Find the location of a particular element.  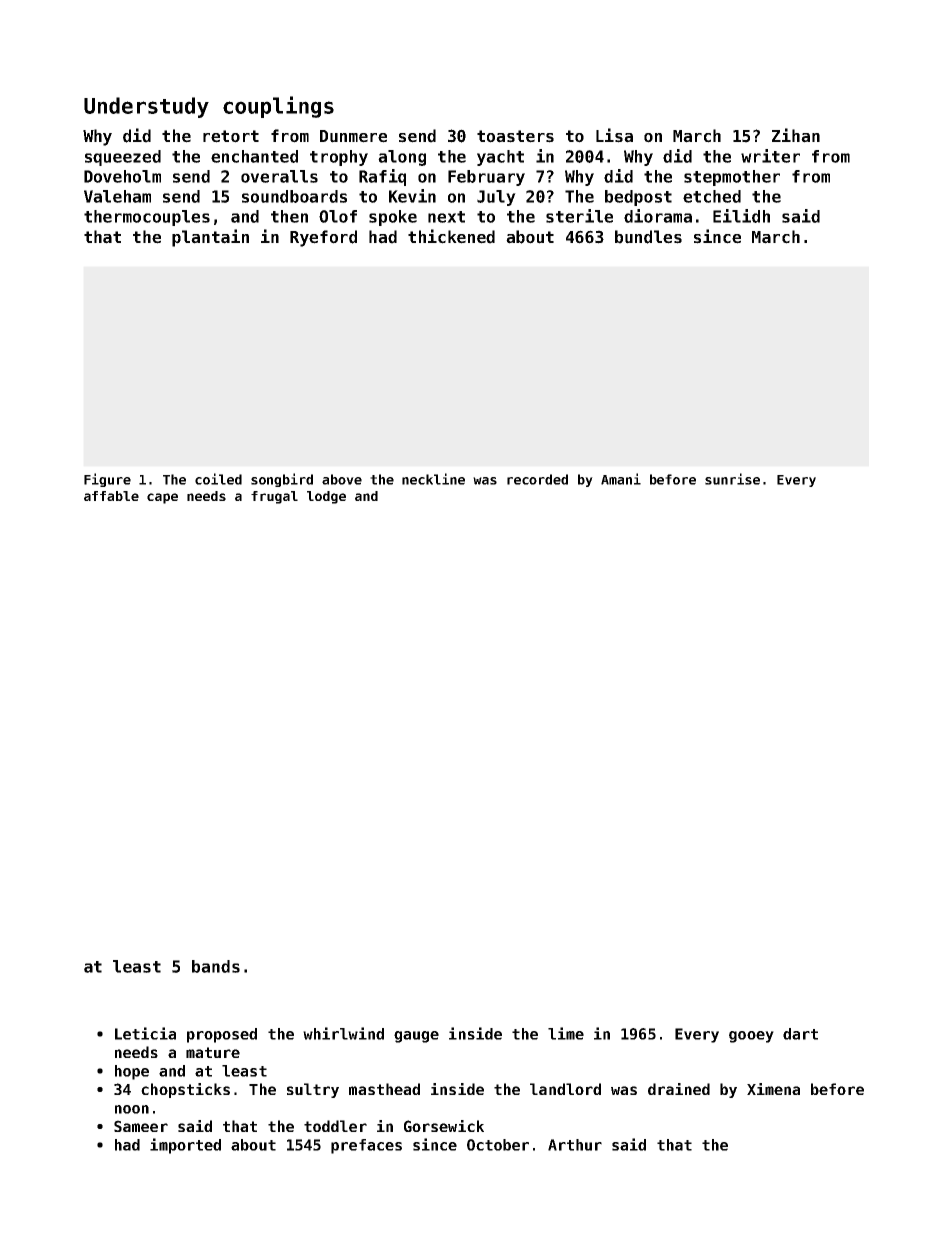

sultry is located at coordinates (313, 1090).
